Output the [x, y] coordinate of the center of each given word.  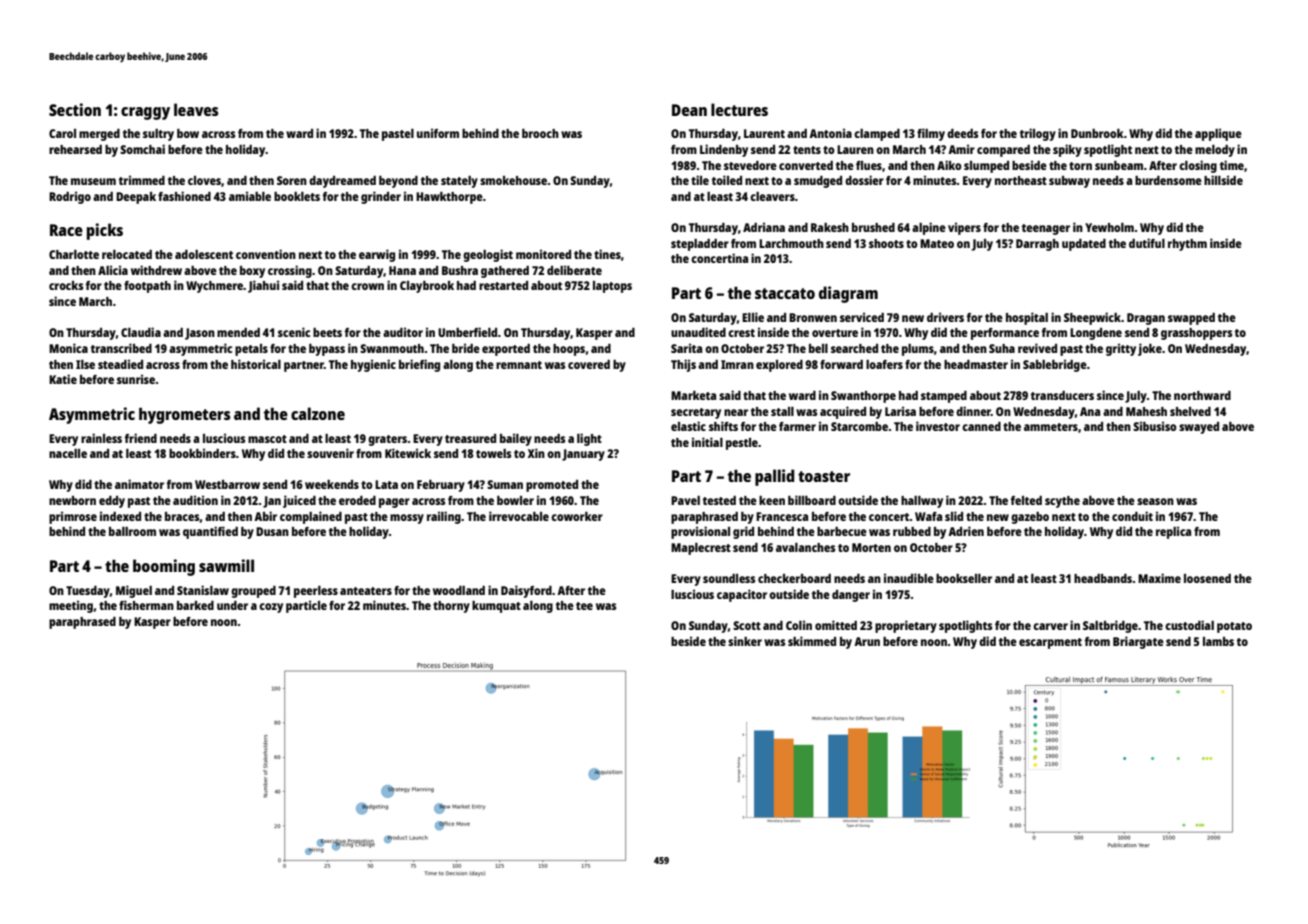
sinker [745, 641]
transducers [1062, 395]
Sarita [686, 348]
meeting [71, 606]
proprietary [906, 626]
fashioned [184, 196]
